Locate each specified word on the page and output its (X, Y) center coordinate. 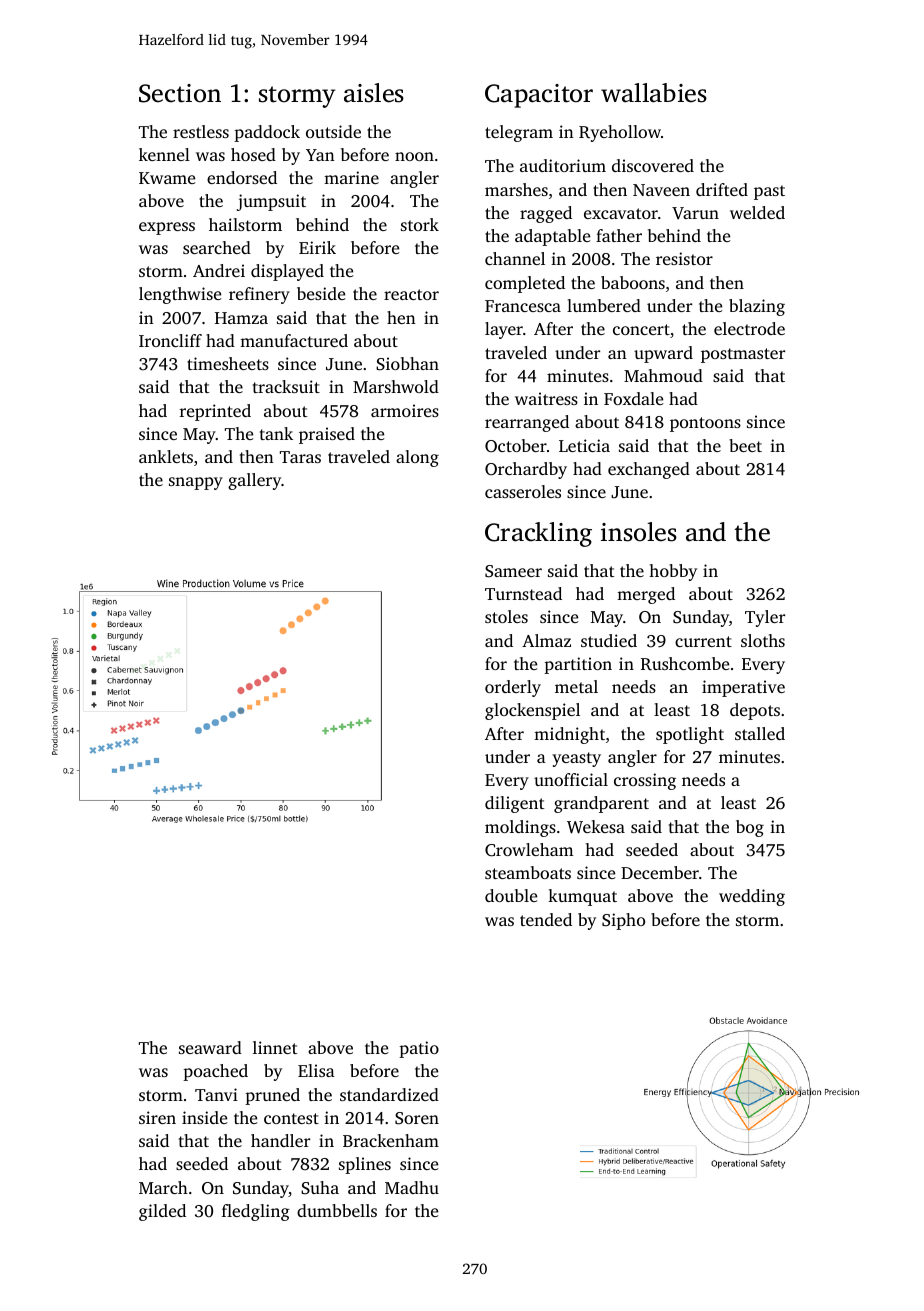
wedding (752, 897)
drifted (722, 189)
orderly (513, 688)
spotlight (690, 735)
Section (180, 93)
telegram (519, 133)
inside (204, 1117)
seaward (210, 1047)
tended (546, 919)
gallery (254, 481)
